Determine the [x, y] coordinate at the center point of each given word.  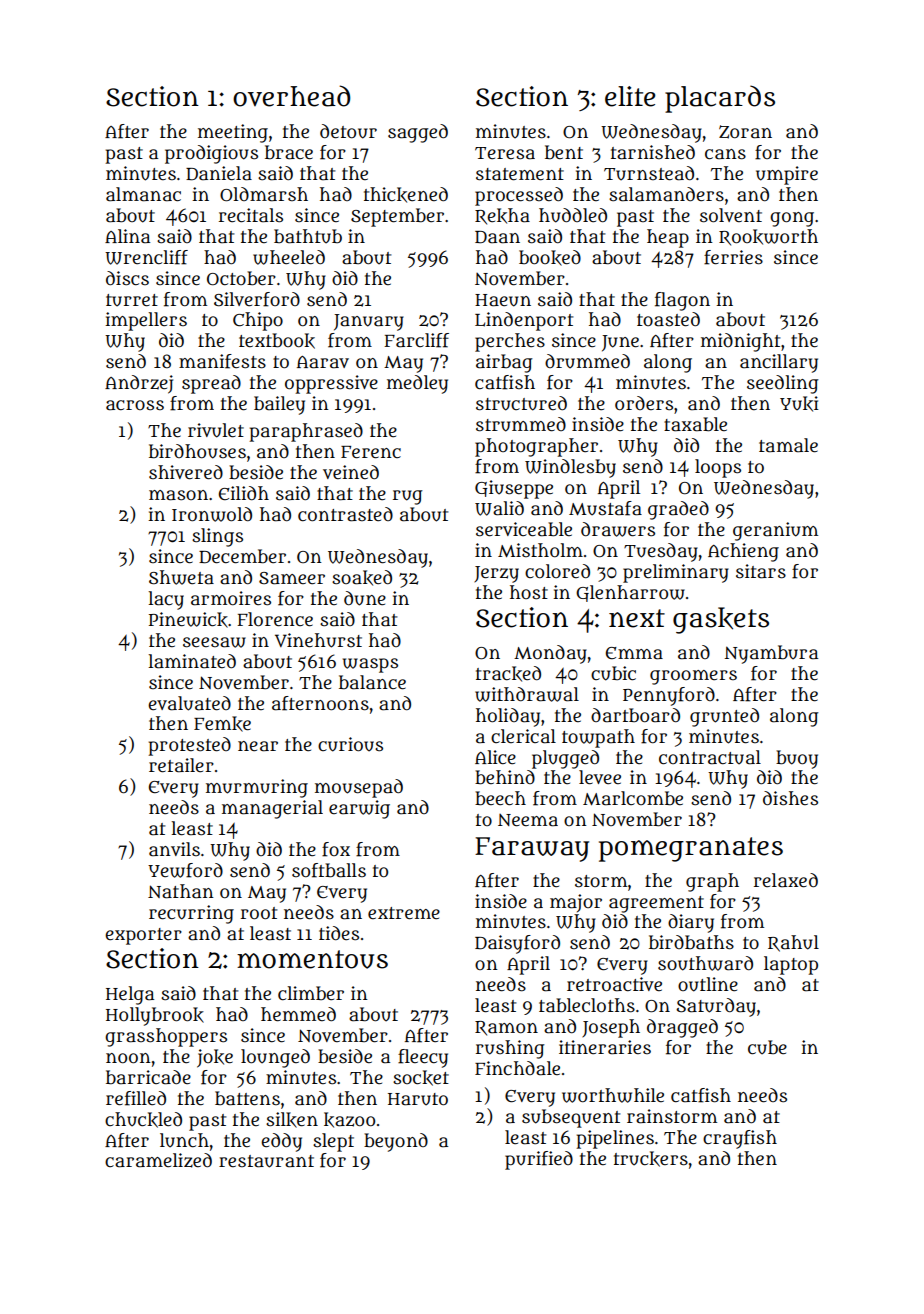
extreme [404, 913]
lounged [275, 1058]
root [259, 913]
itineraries [605, 1047]
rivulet [216, 430]
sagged [418, 133]
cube [767, 1047]
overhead [291, 96]
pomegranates [691, 849]
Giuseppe [514, 489]
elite [630, 96]
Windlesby [570, 468]
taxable [695, 424]
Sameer [292, 578]
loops [718, 468]
